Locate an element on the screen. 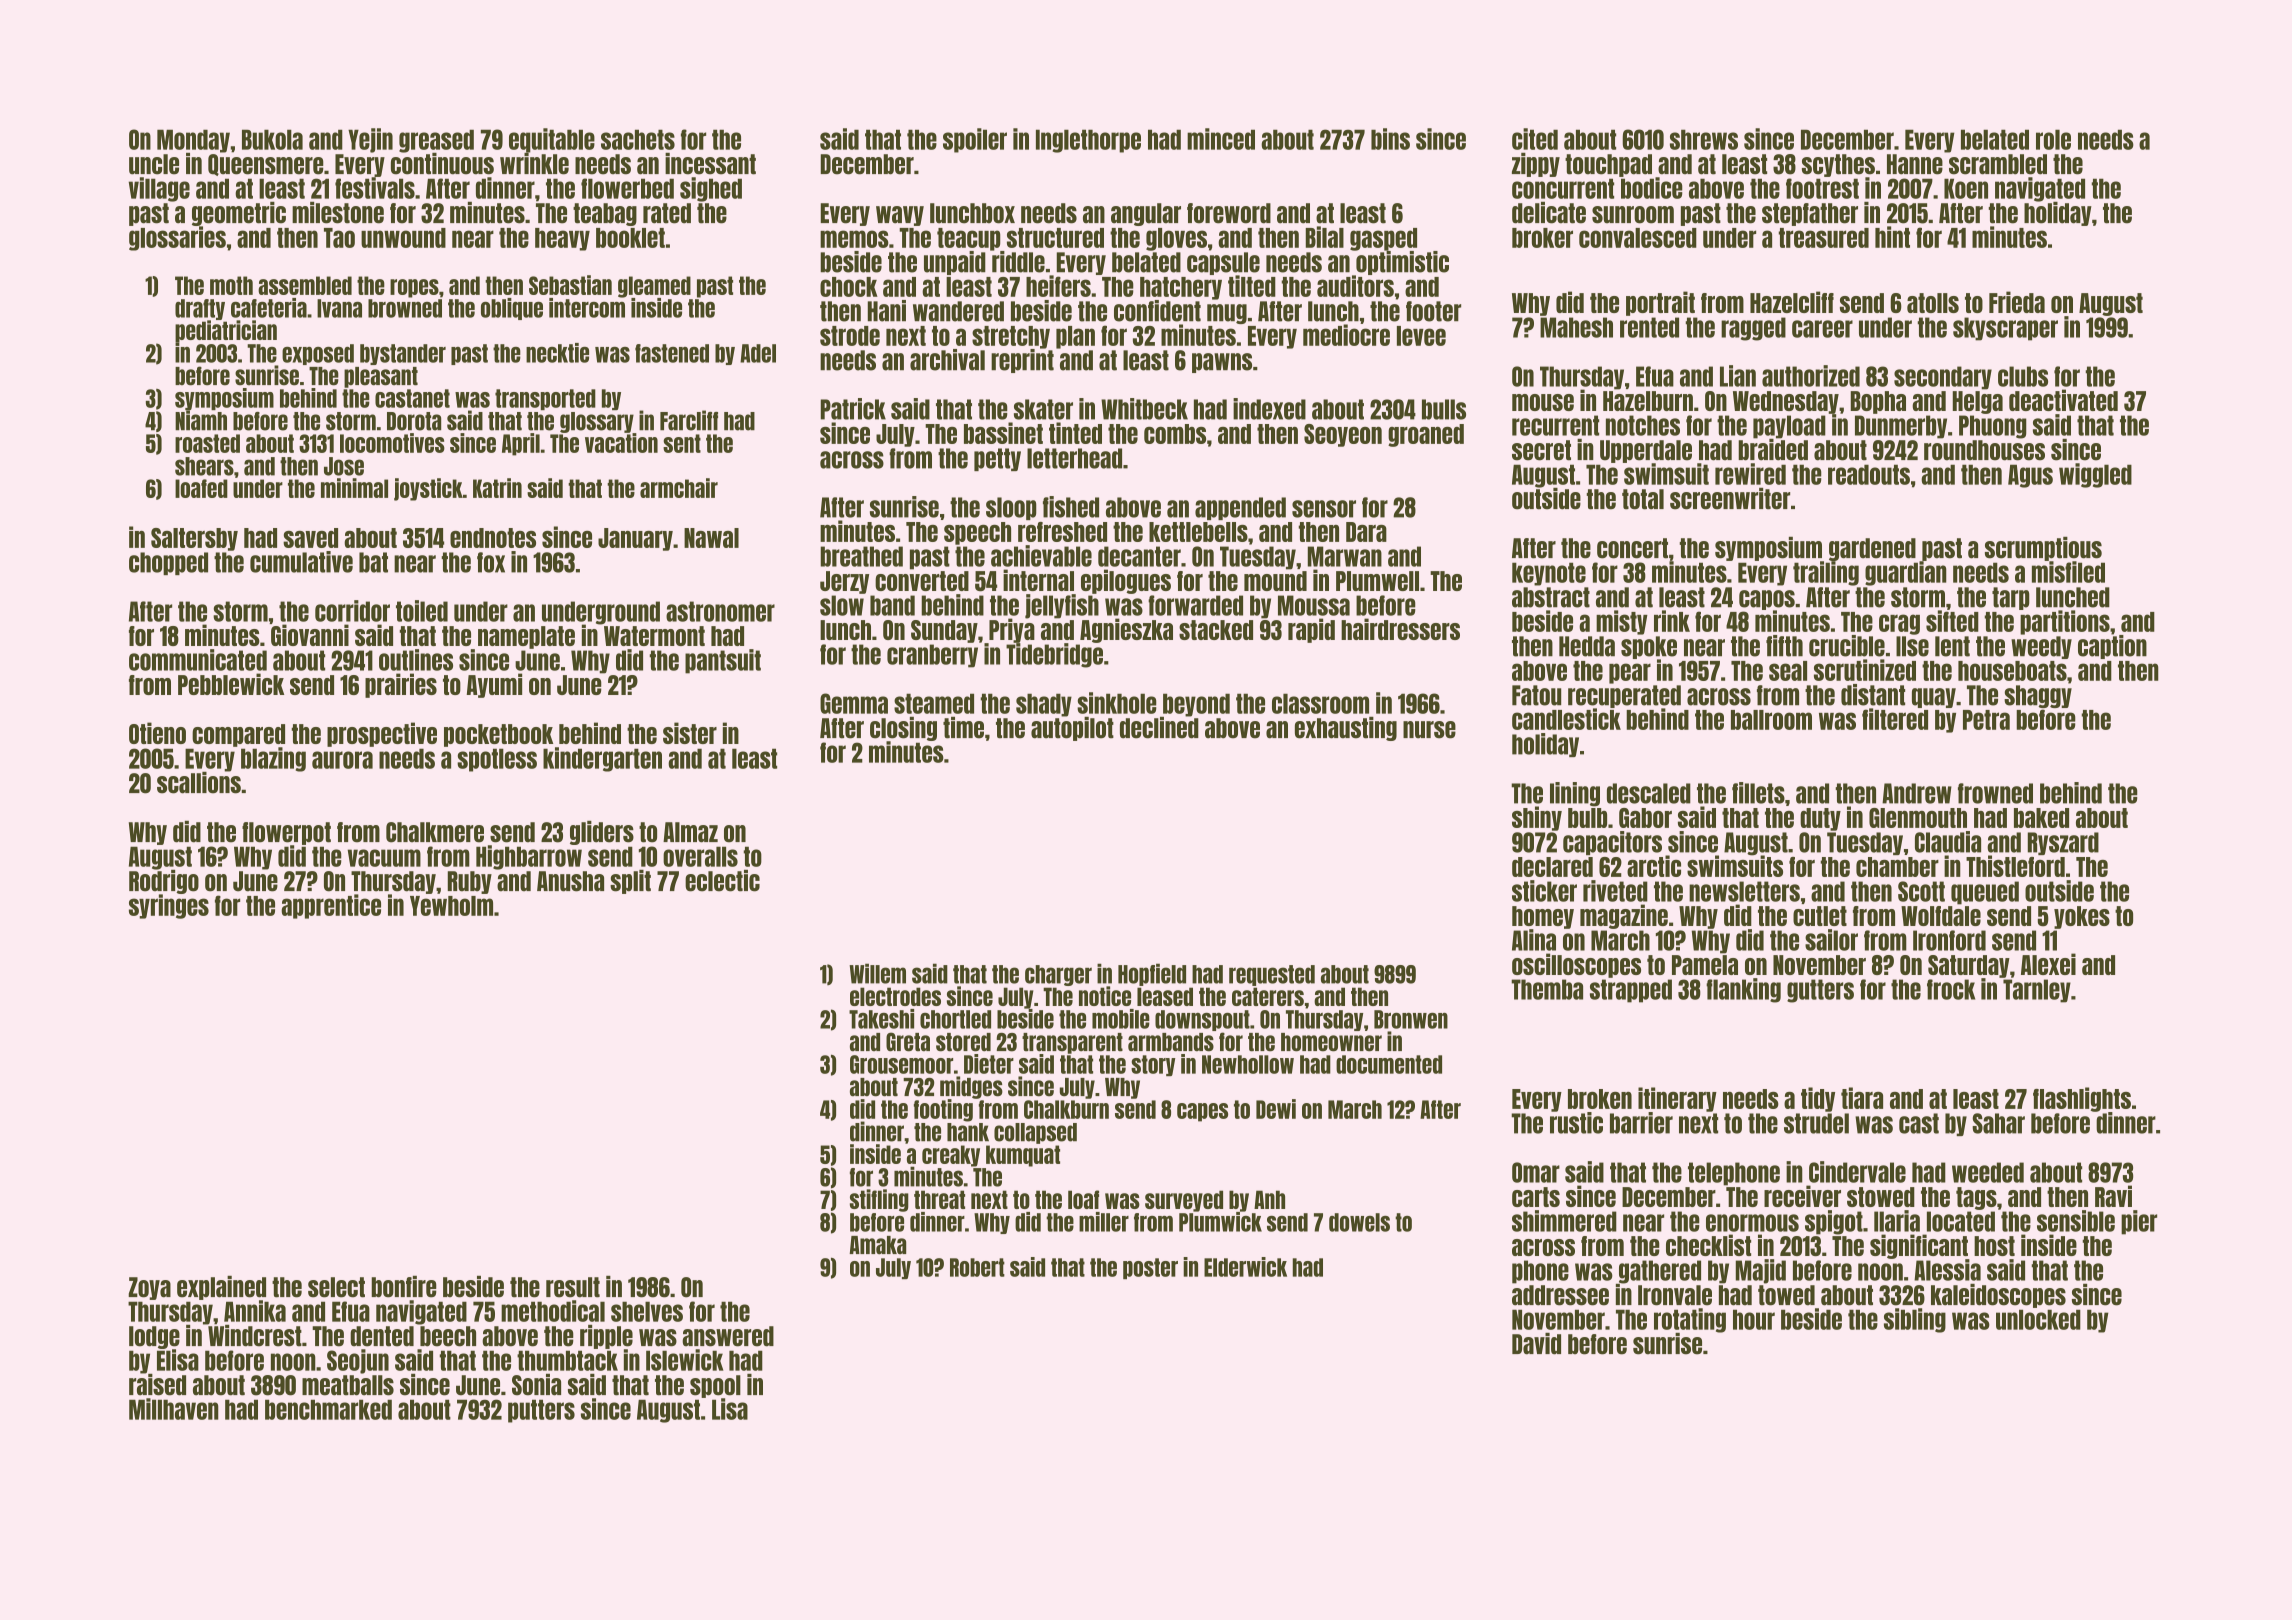  Frieda is located at coordinates (2017, 302).
